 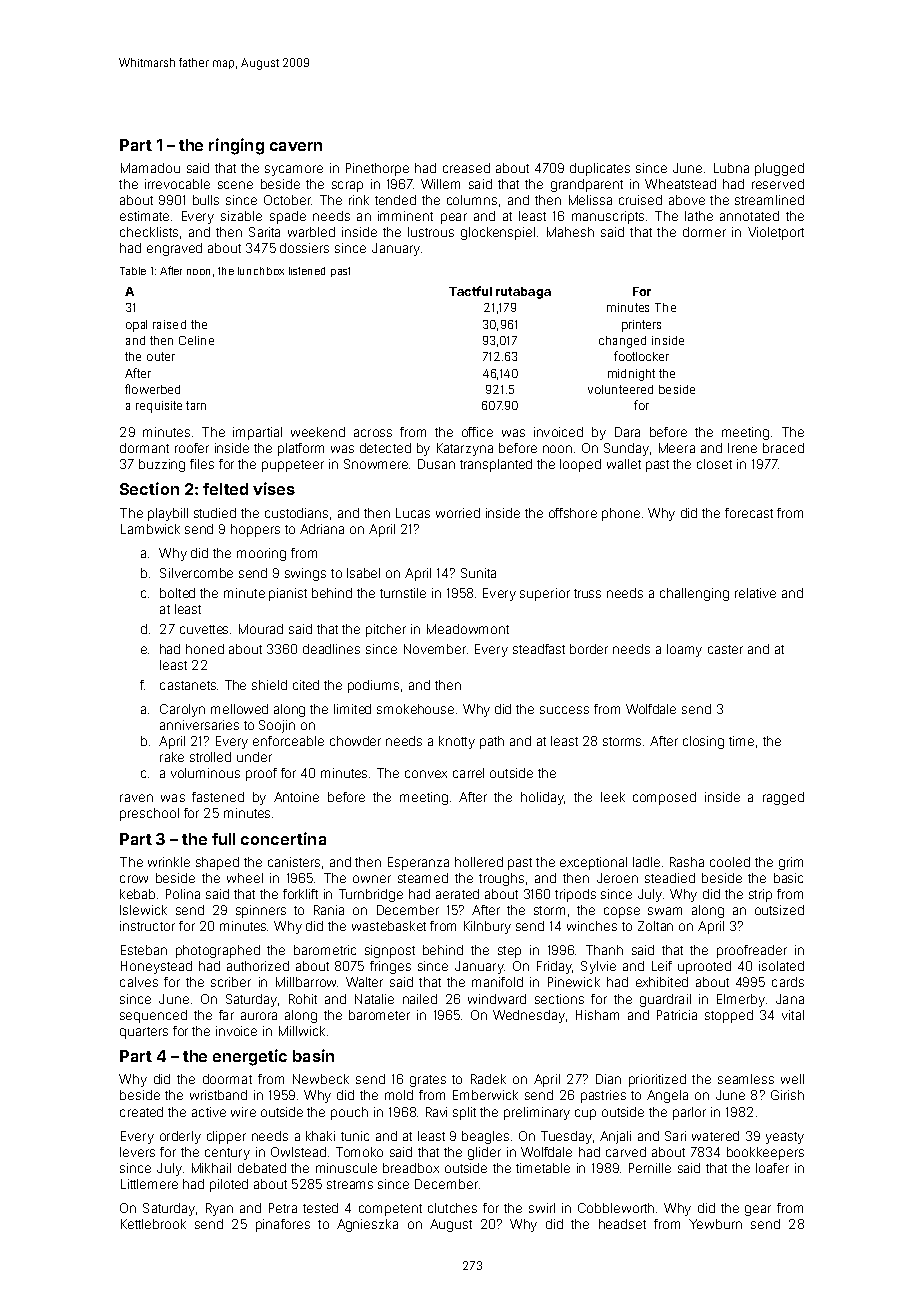 What do you see at coordinates (781, 966) in the page?
I see `isolated` at bounding box center [781, 966].
